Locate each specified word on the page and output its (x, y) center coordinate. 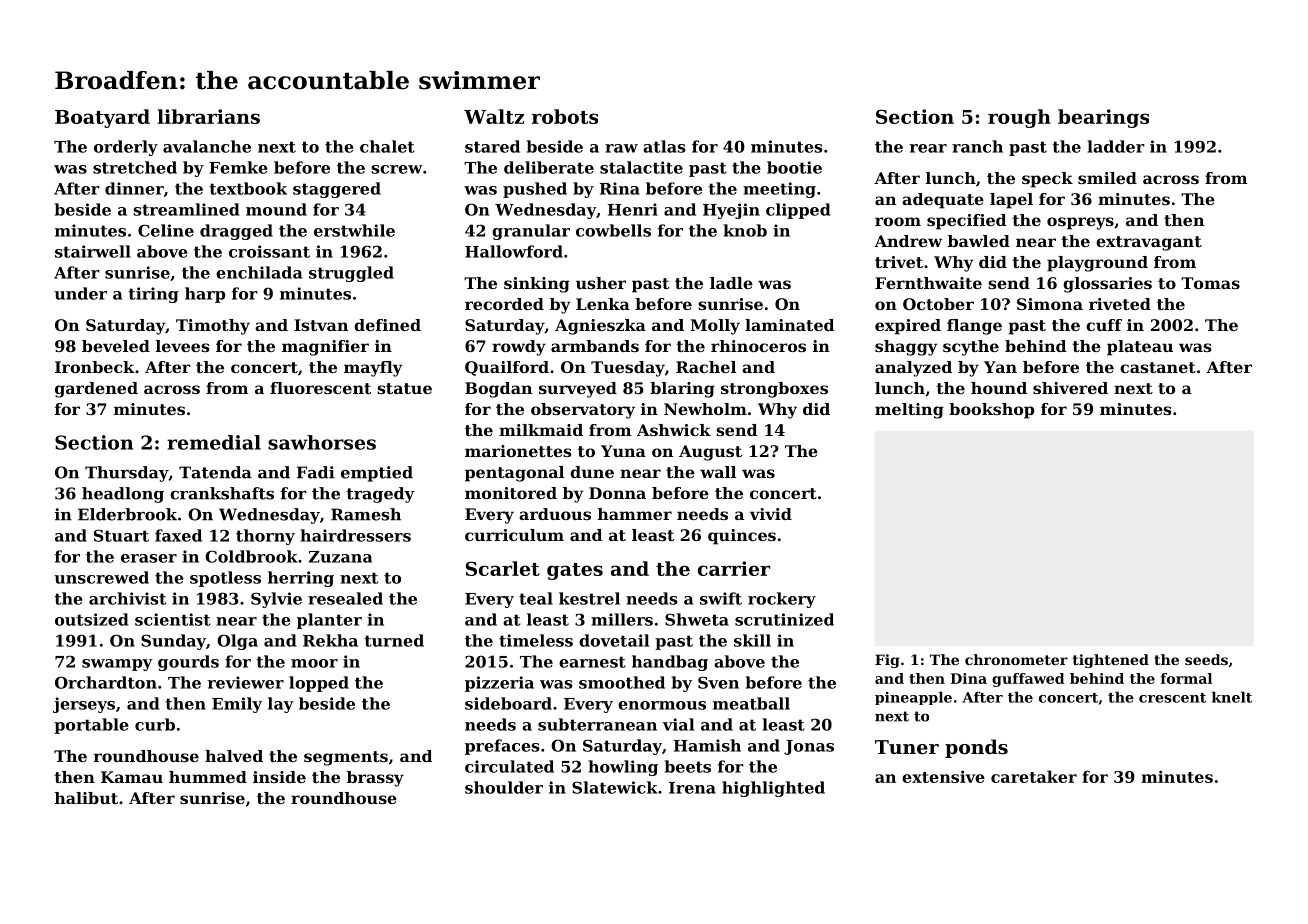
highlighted (773, 789)
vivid (771, 514)
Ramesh (366, 514)
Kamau (132, 777)
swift (721, 598)
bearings (1103, 118)
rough (1019, 118)
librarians (208, 116)
